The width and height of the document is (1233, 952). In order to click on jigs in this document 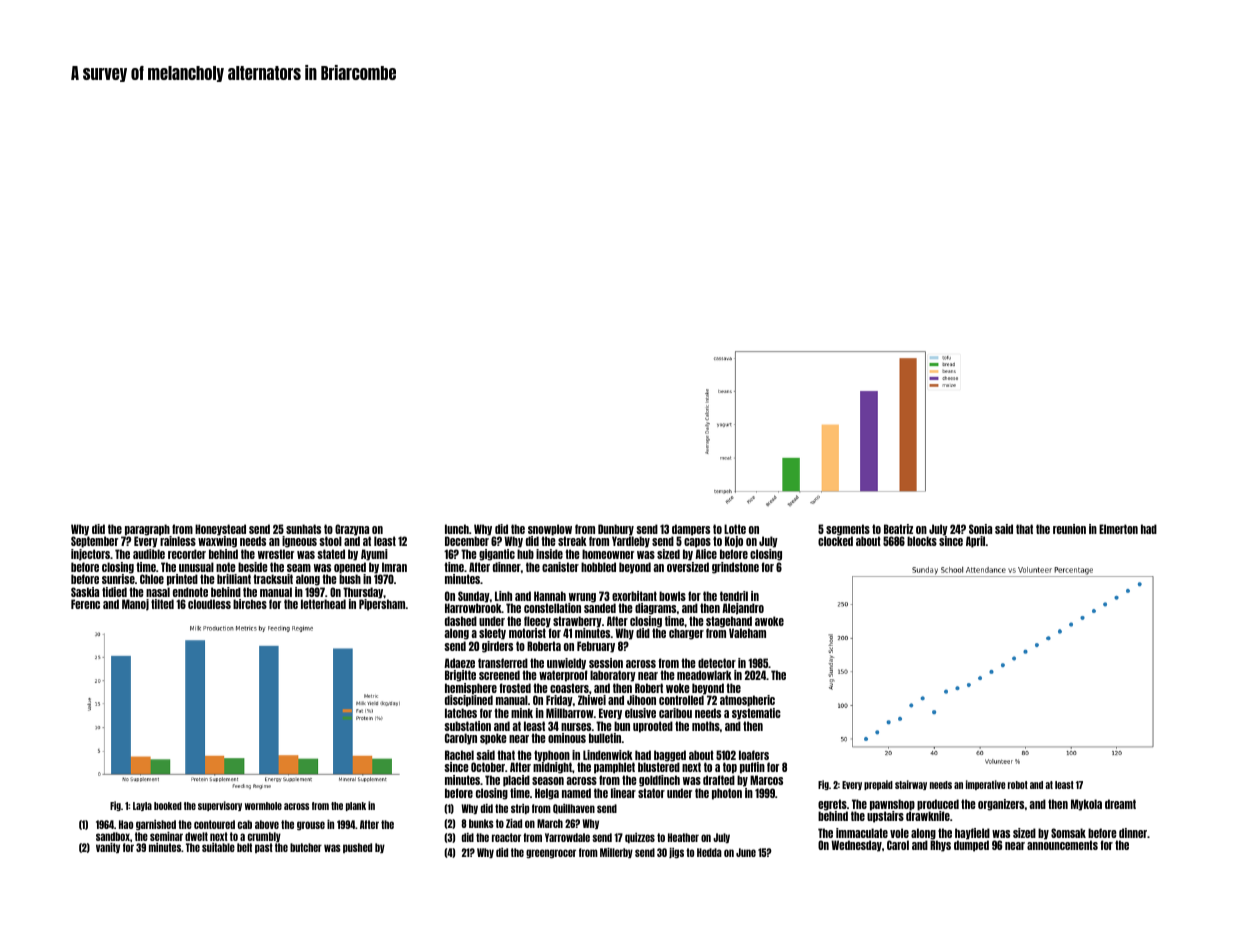, I will do `click(676, 852)`.
